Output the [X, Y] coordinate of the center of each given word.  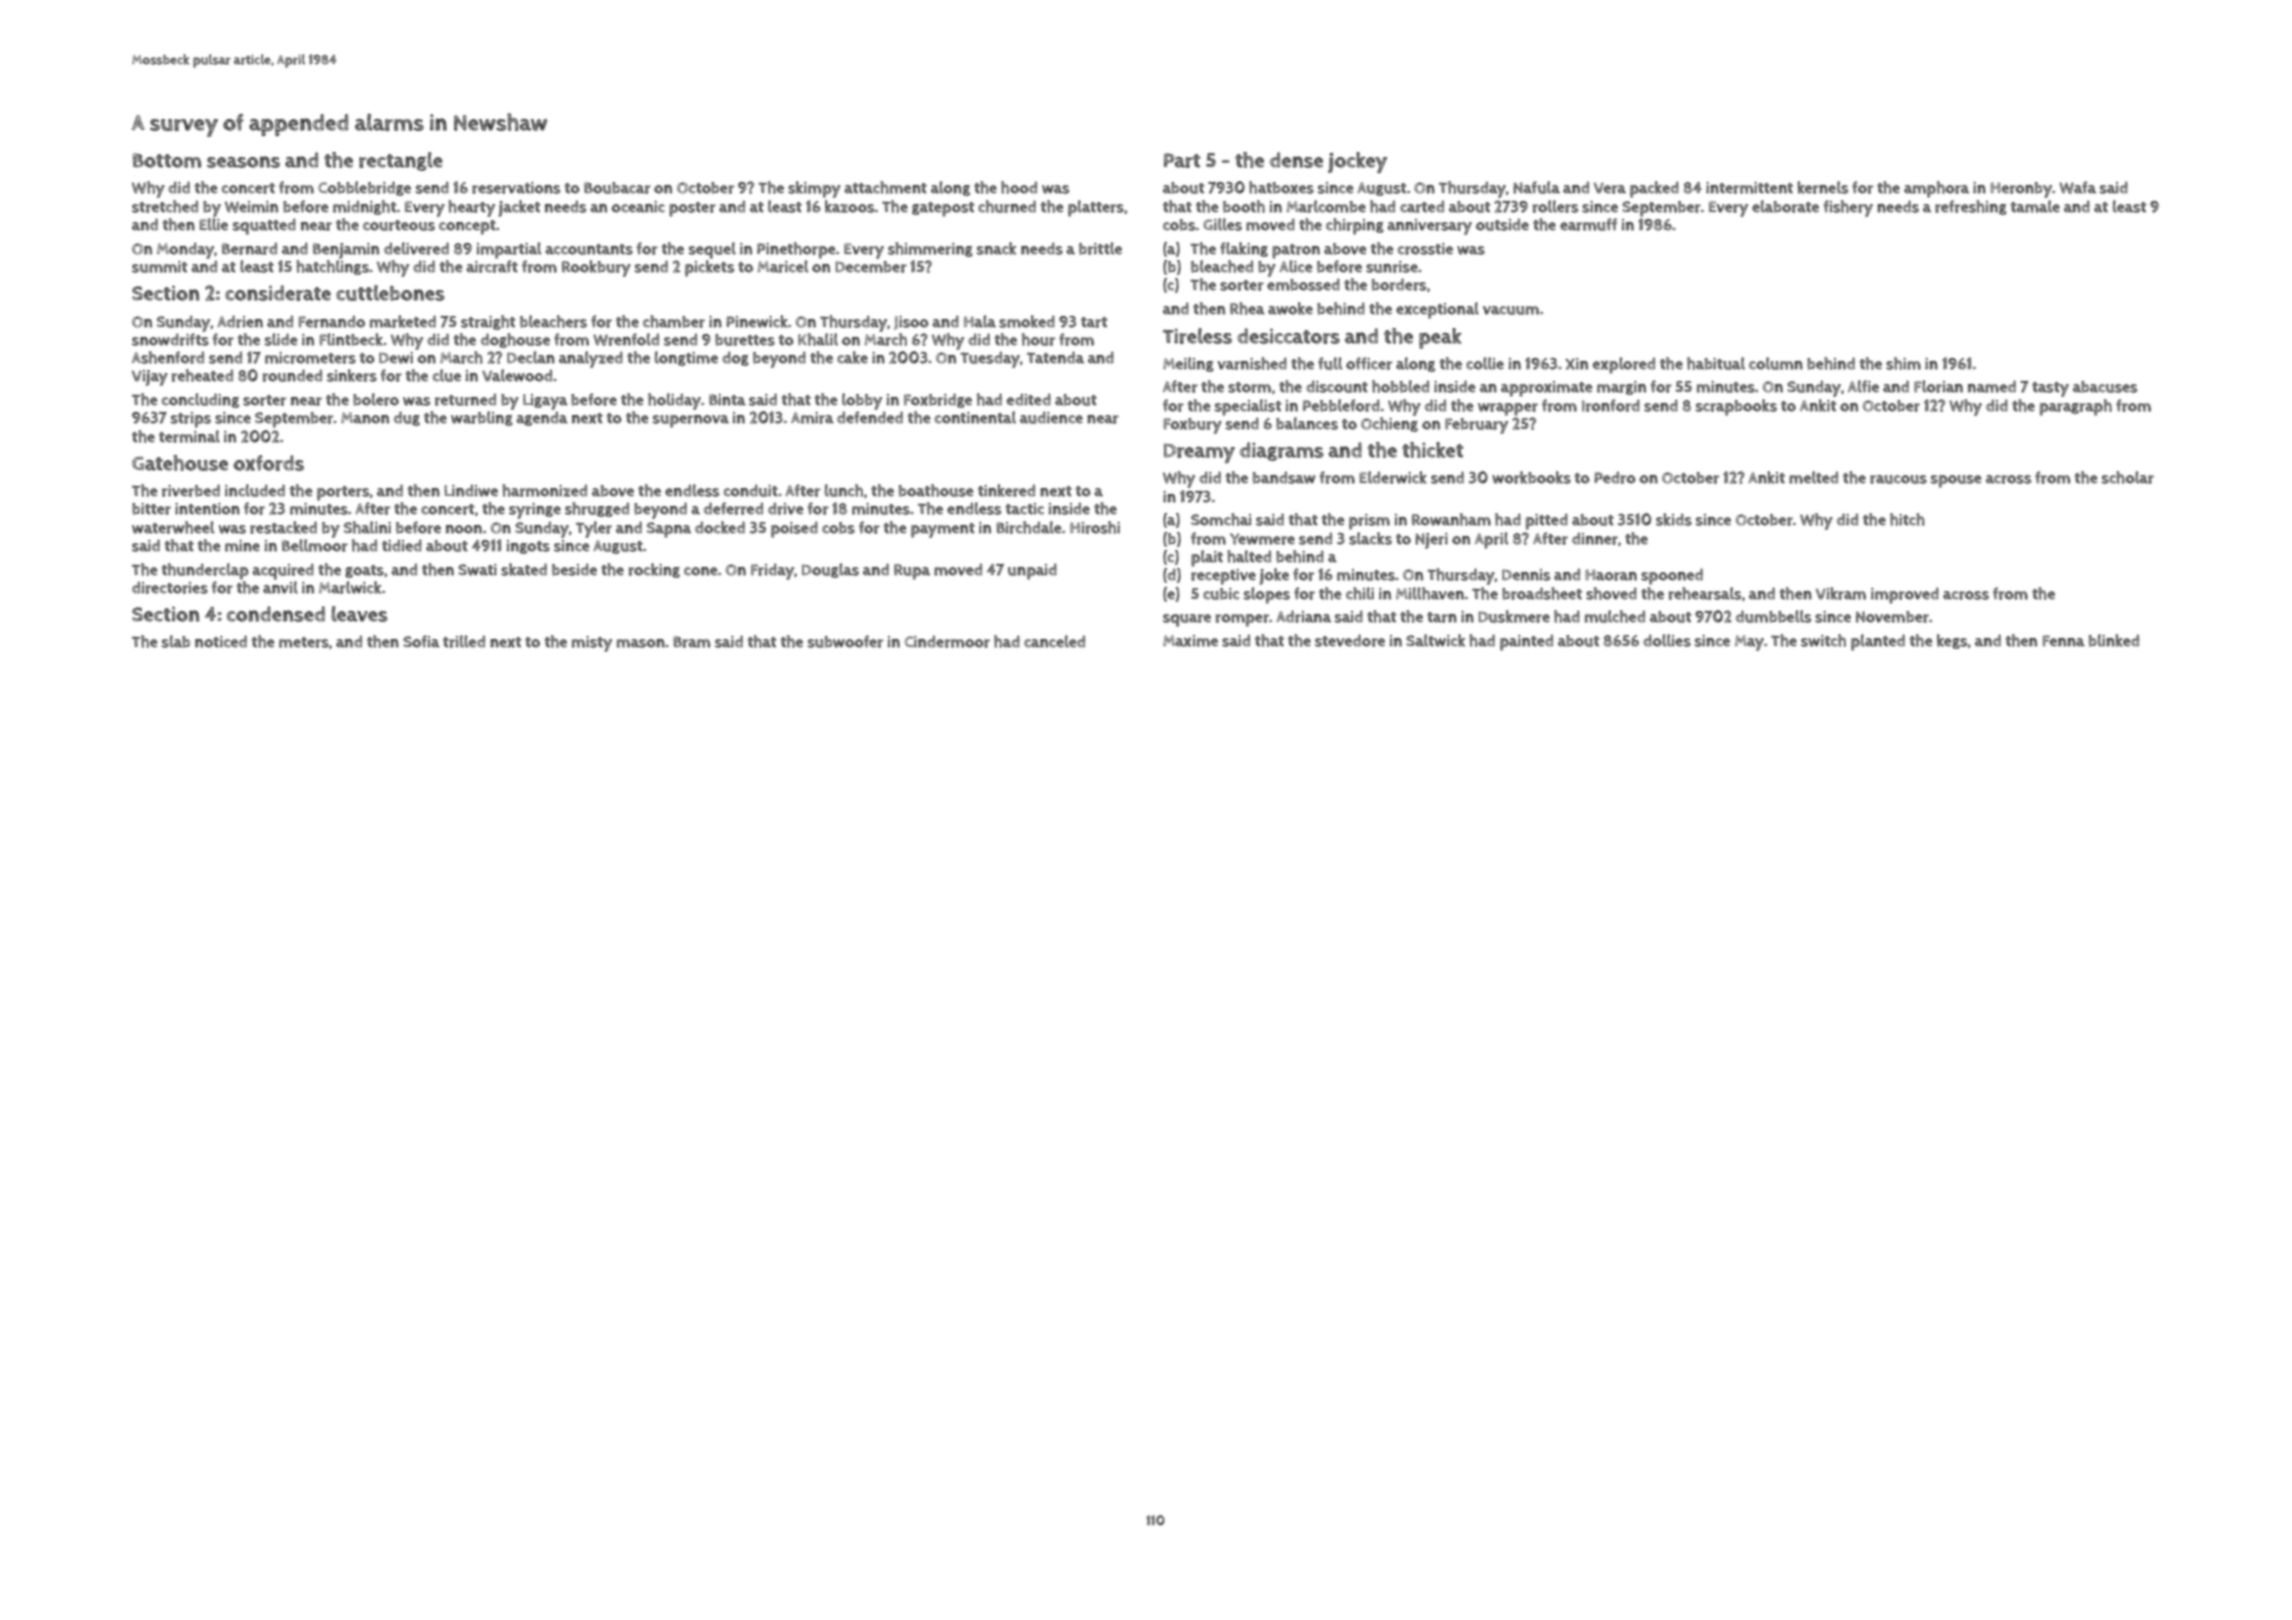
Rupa [912, 572]
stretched [165, 206]
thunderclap [205, 571]
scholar [2128, 477]
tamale [2035, 206]
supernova [691, 421]
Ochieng [1389, 424]
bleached [1222, 266]
